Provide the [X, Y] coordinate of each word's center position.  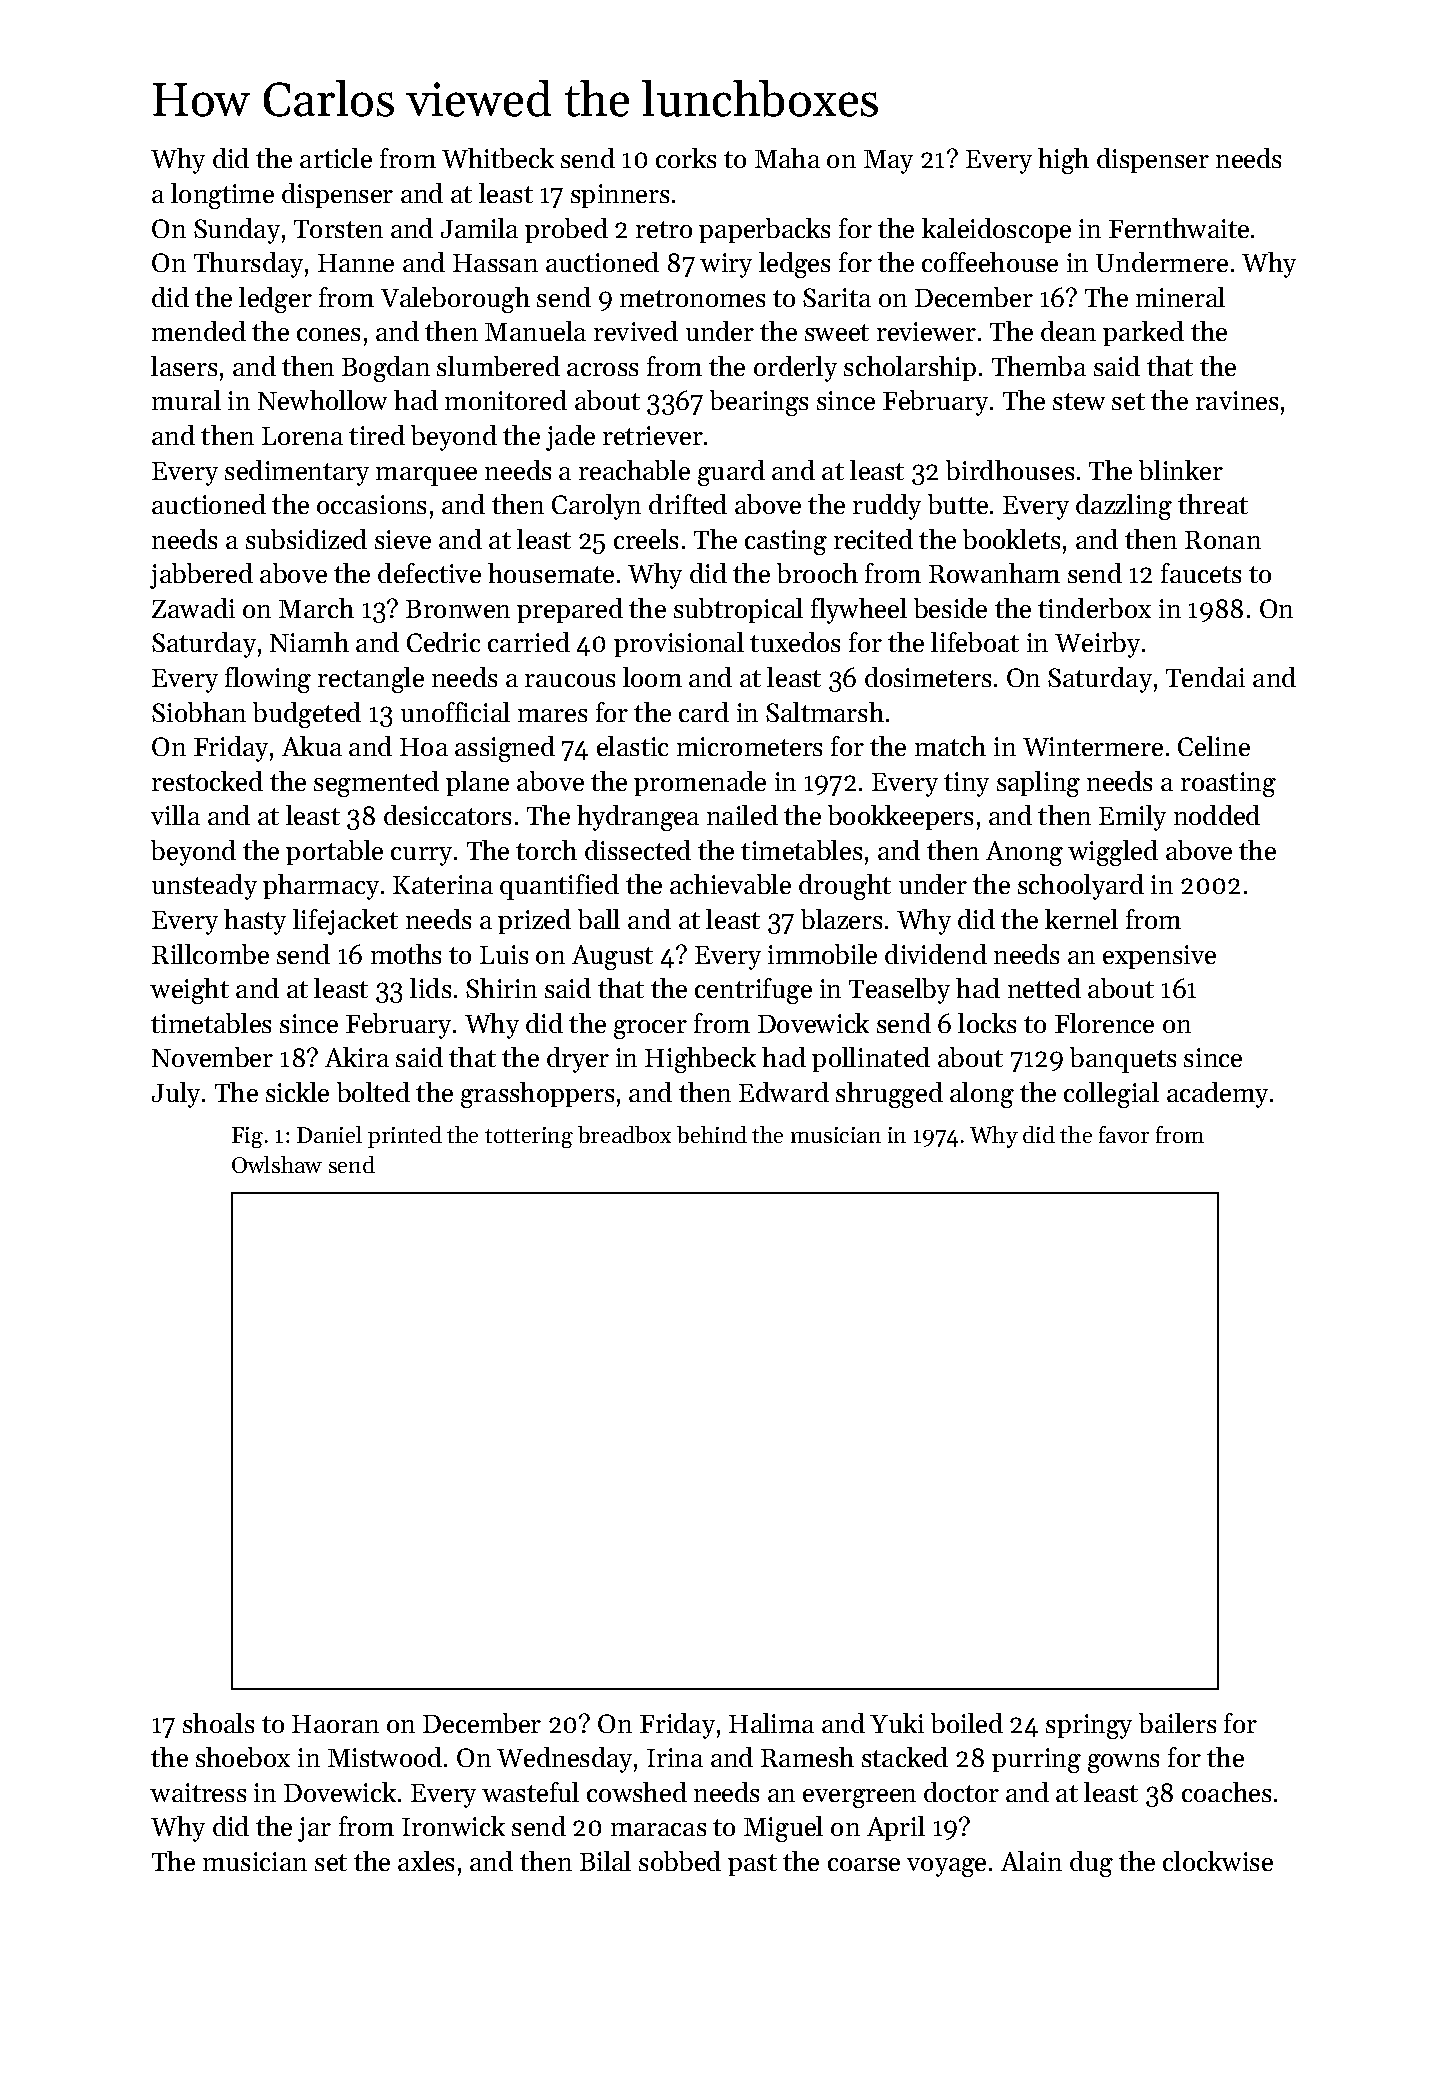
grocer [650, 1029]
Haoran [335, 1724]
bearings [759, 403]
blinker [1181, 470]
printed [405, 1137]
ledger [275, 300]
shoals [218, 1723]
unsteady [204, 887]
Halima [771, 1723]
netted [1044, 988]
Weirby [1097, 645]
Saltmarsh [825, 712]
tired [377, 435]
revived [636, 331]
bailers [1177, 1723]
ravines [1237, 400]
